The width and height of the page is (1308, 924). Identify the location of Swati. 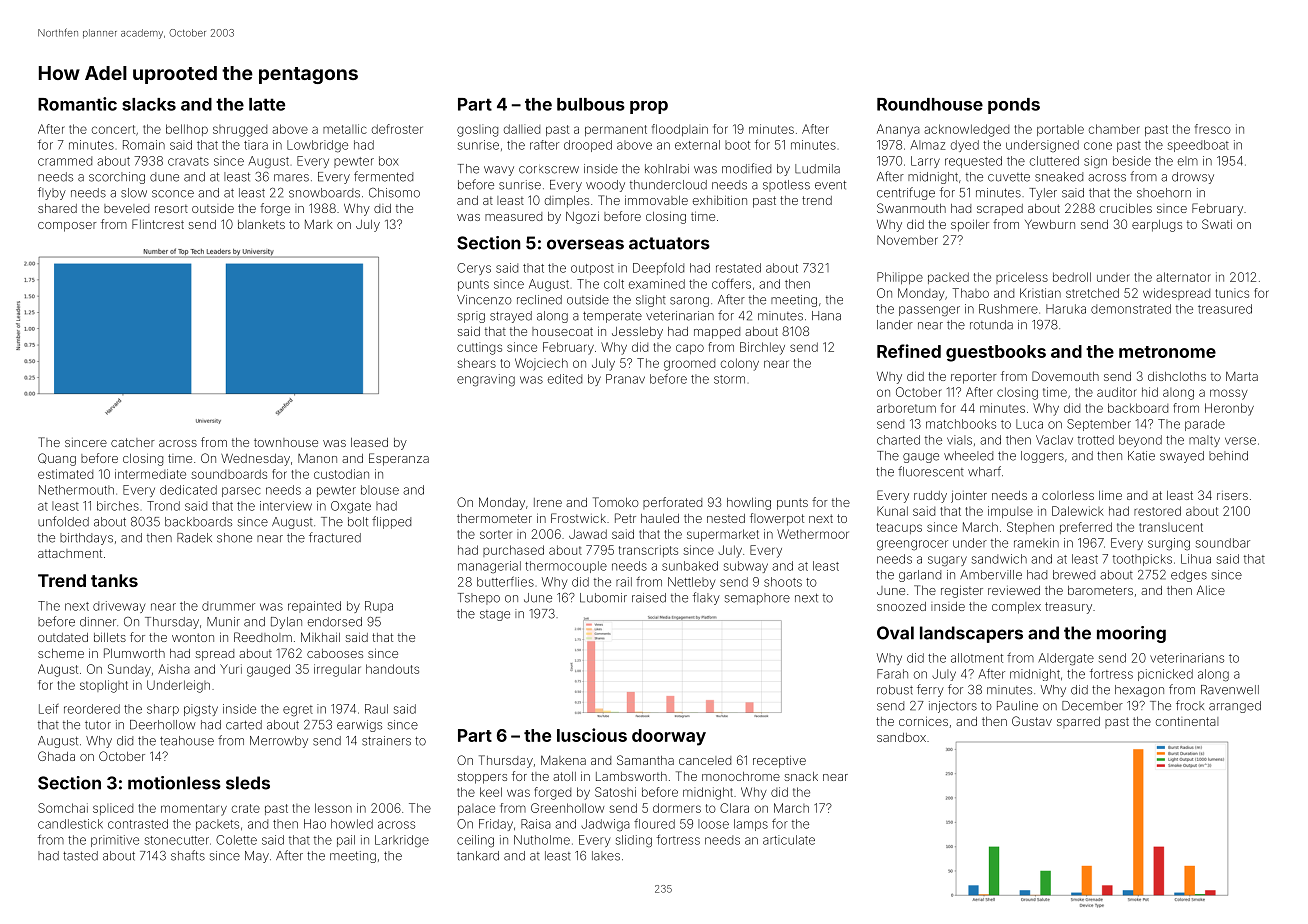
(1217, 224).
